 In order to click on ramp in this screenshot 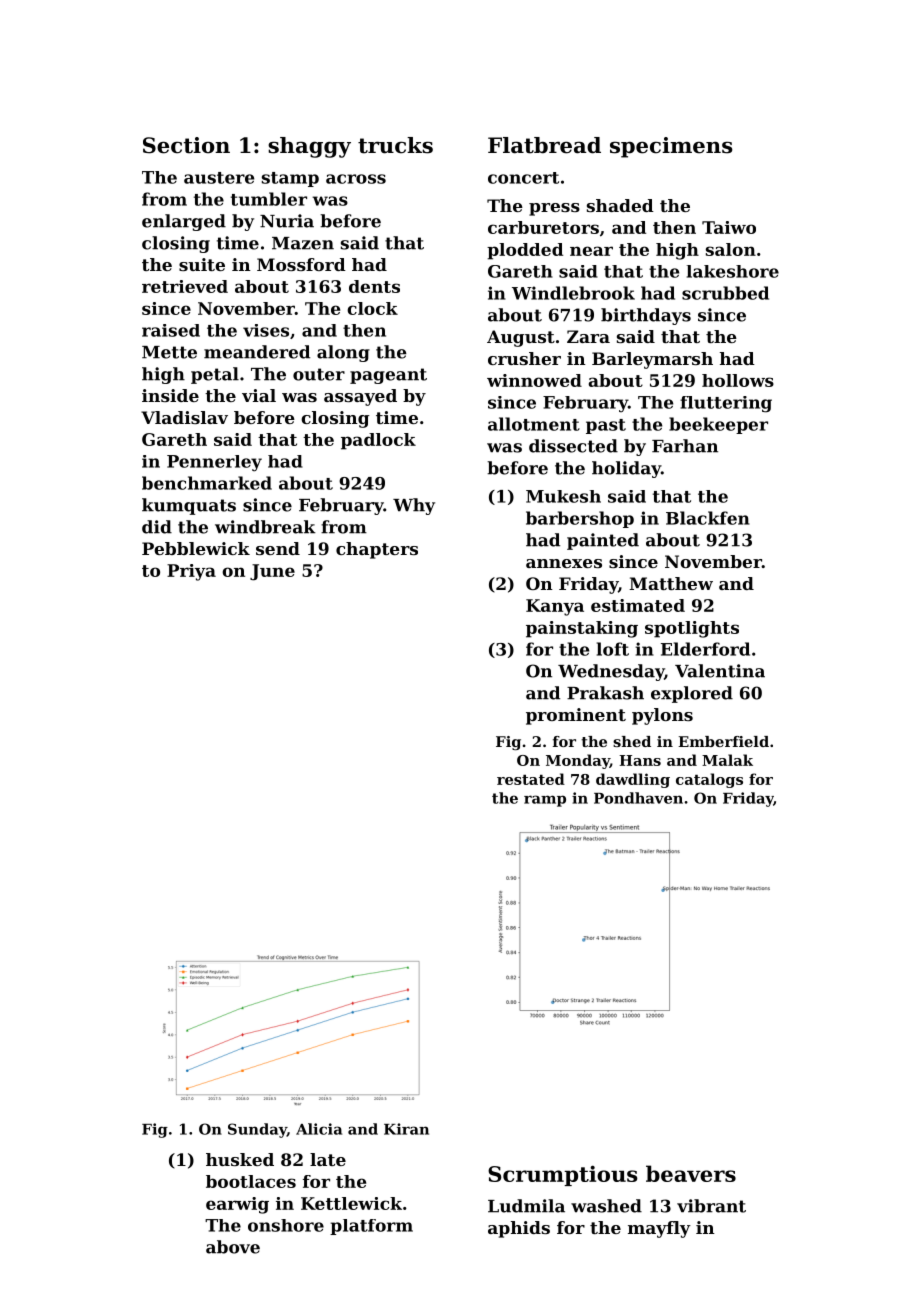, I will do `click(545, 801)`.
